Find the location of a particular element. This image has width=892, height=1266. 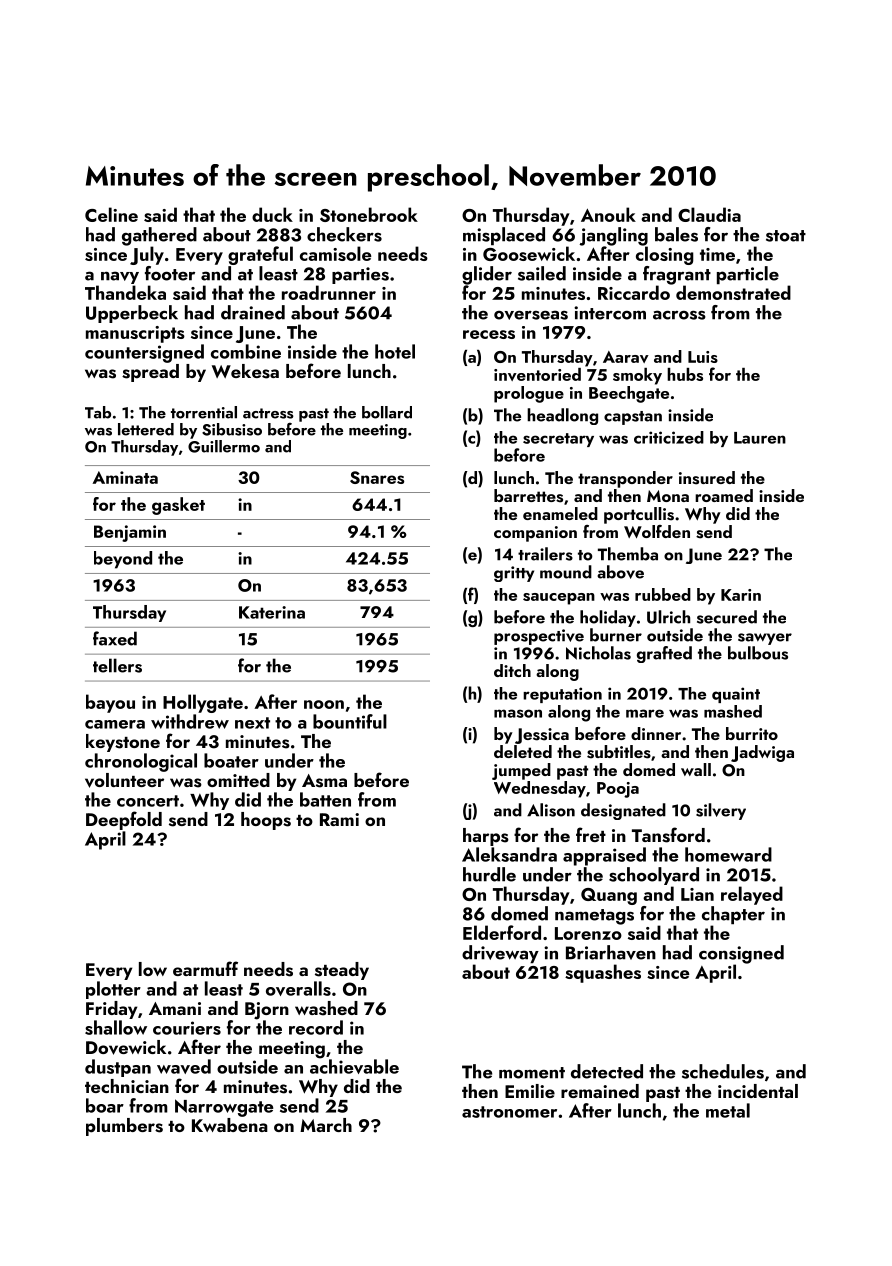

astronomer is located at coordinates (509, 1112).
